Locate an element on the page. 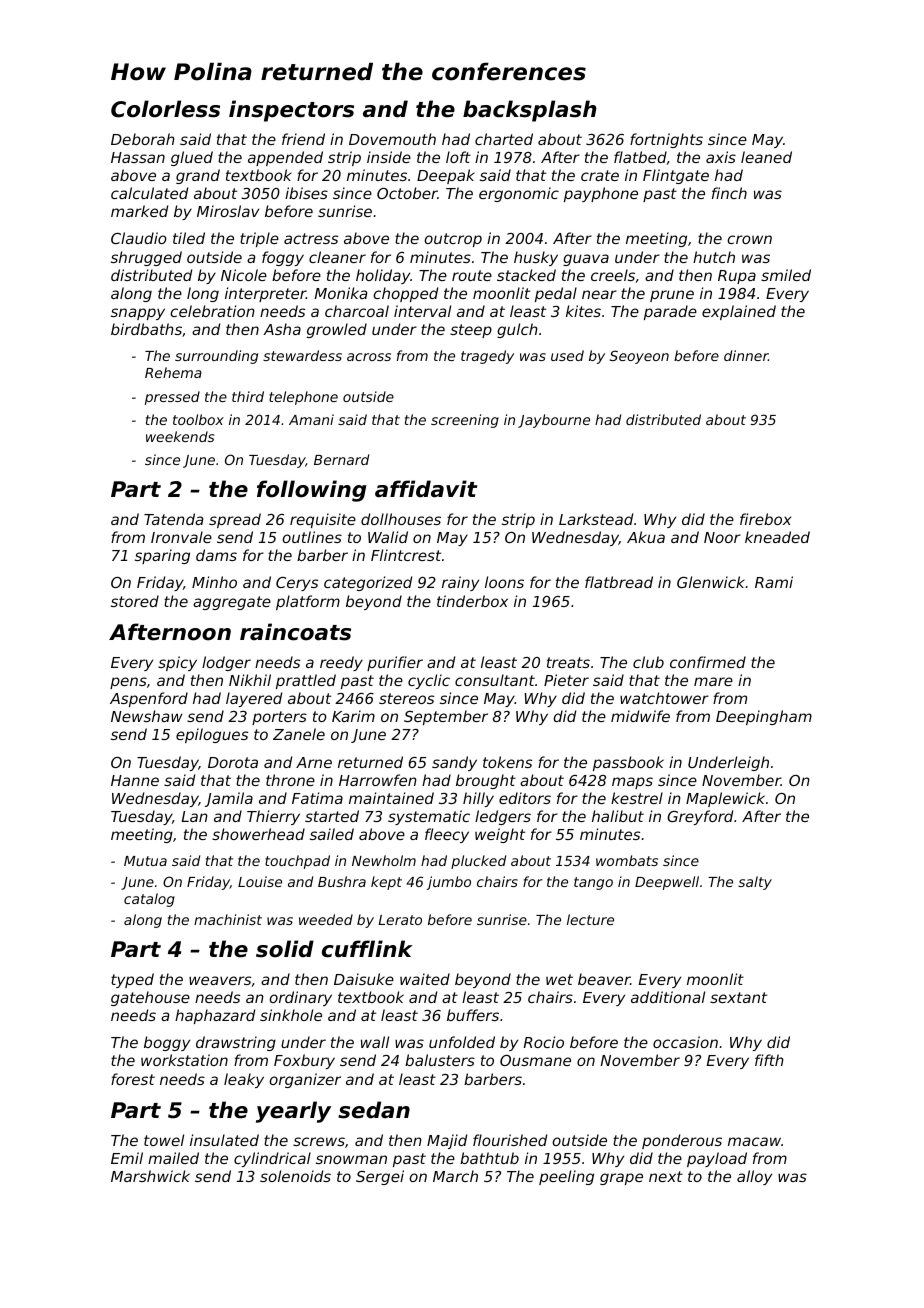 The image size is (924, 1308). Emil is located at coordinates (127, 1158).
